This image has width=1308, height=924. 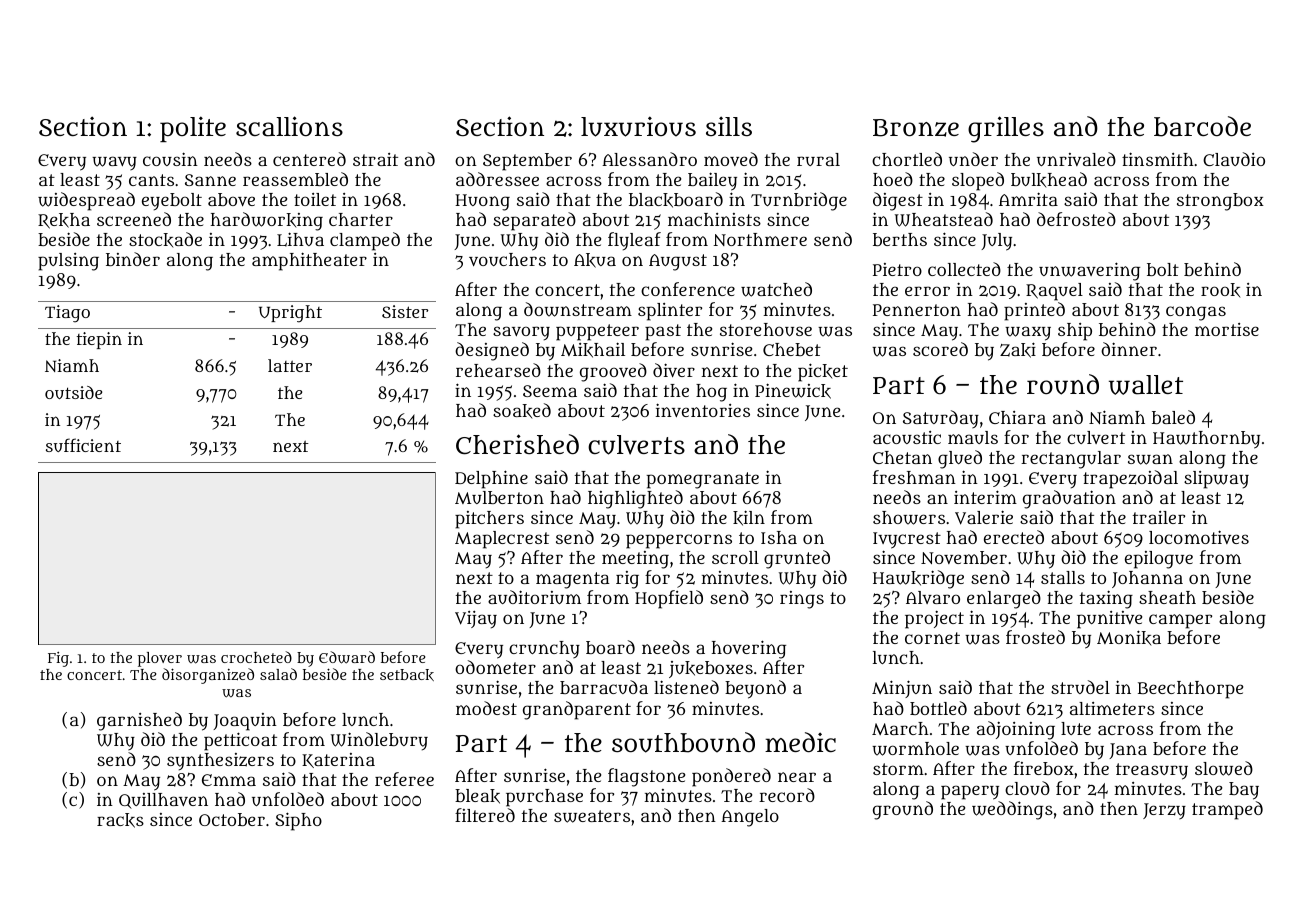 I want to click on pitchers, so click(x=489, y=520).
